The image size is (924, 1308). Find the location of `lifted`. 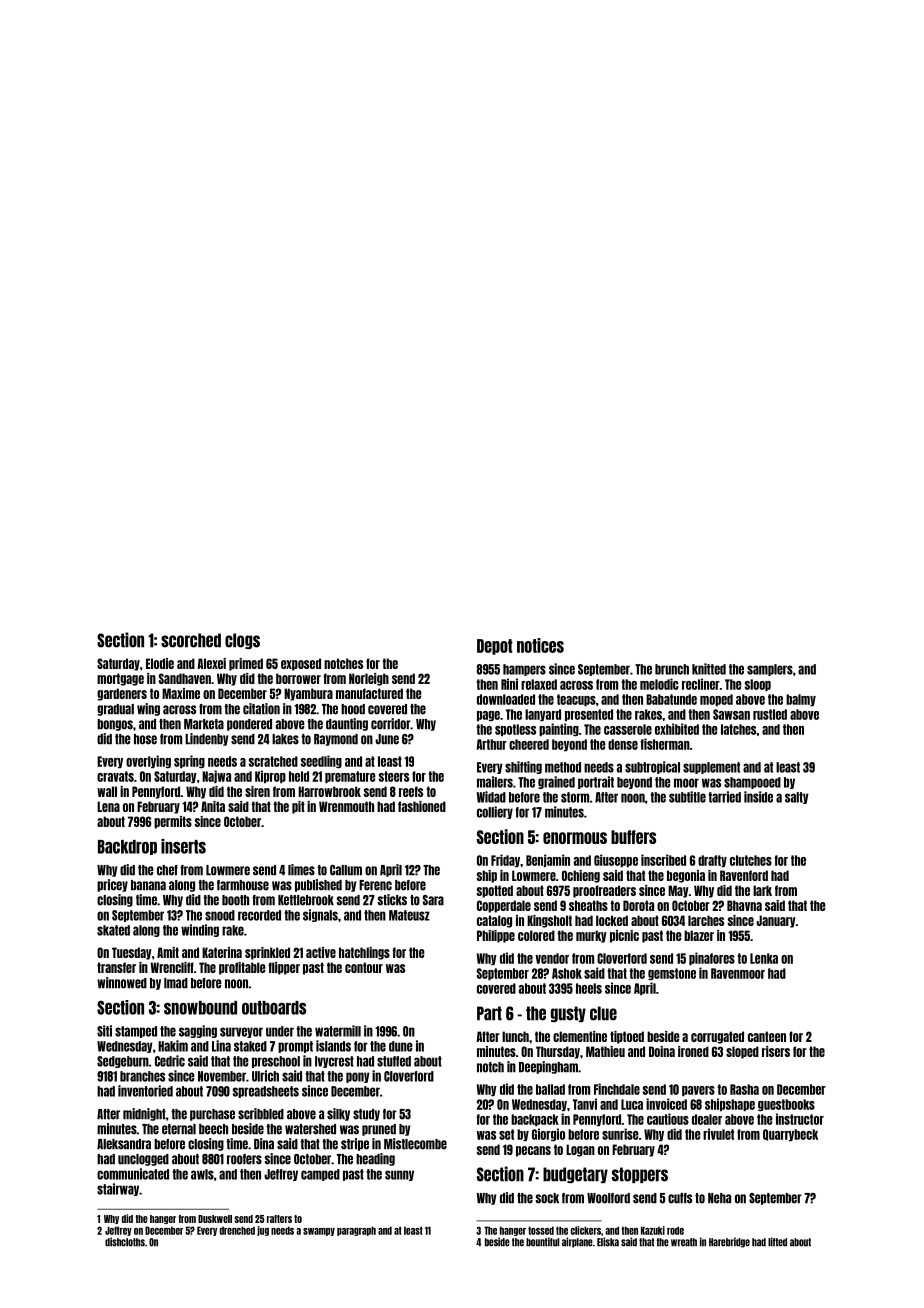

lifted is located at coordinates (777, 1242).
